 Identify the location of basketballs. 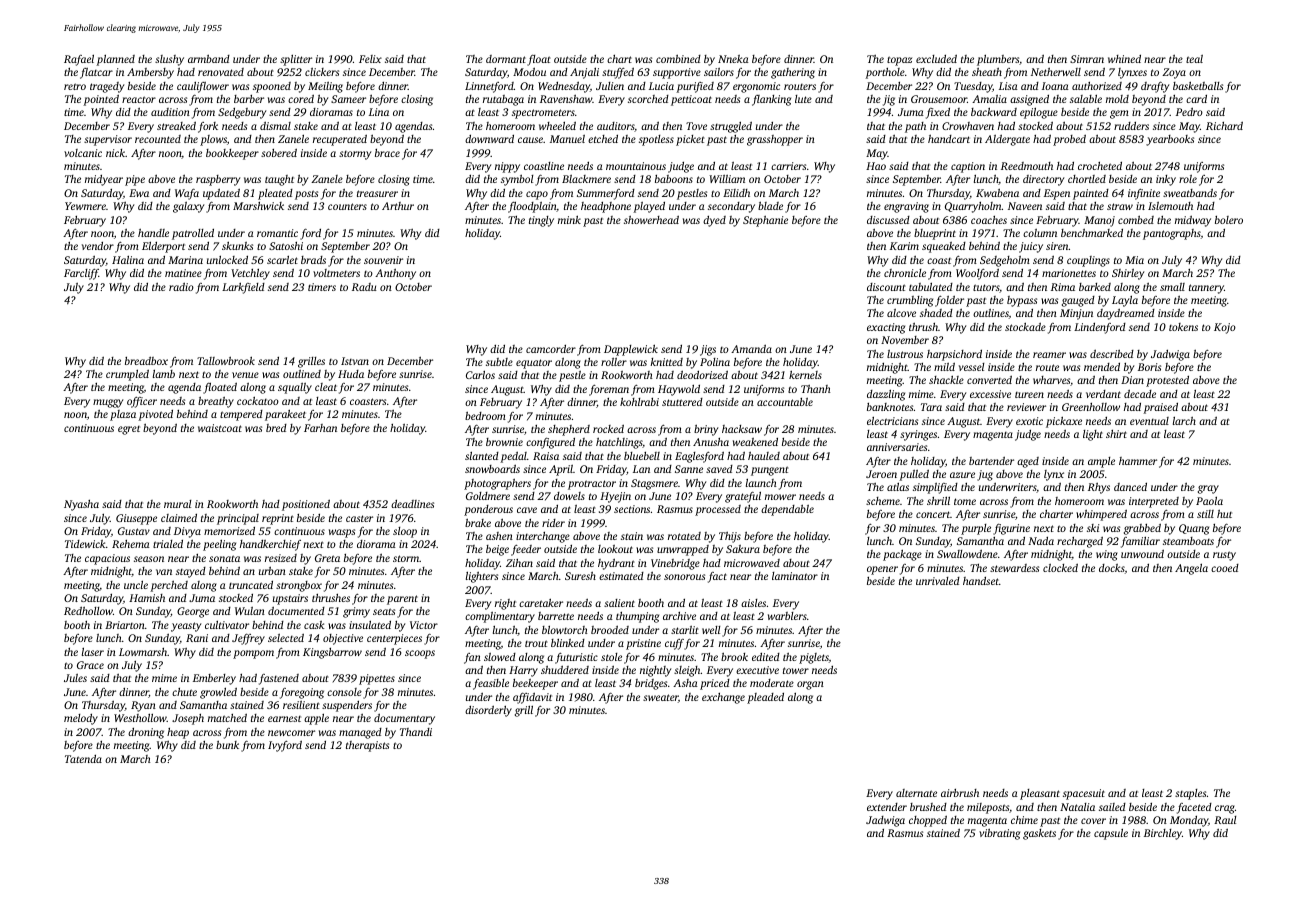
(1198, 85).
